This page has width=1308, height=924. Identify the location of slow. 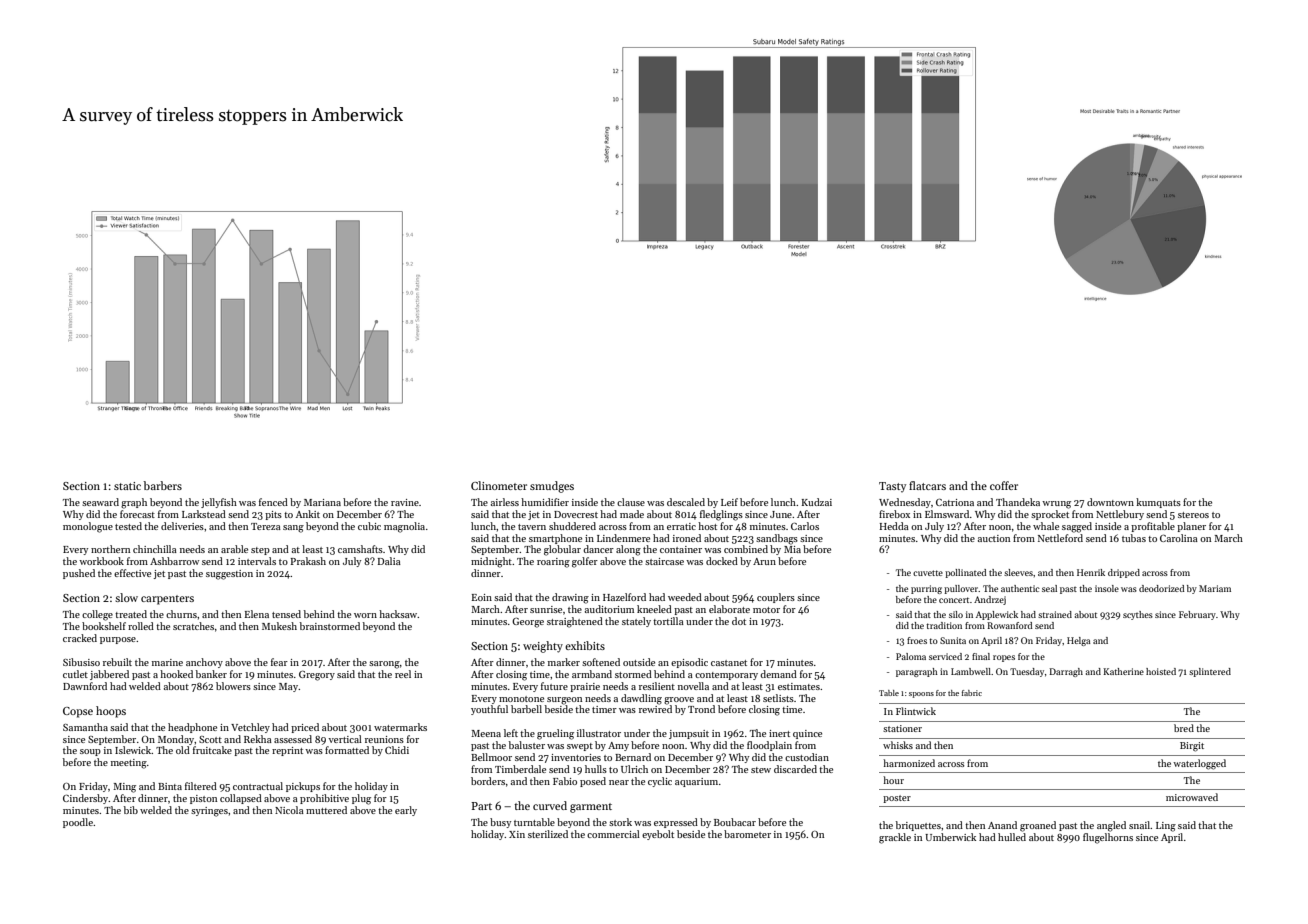
(126, 597).
